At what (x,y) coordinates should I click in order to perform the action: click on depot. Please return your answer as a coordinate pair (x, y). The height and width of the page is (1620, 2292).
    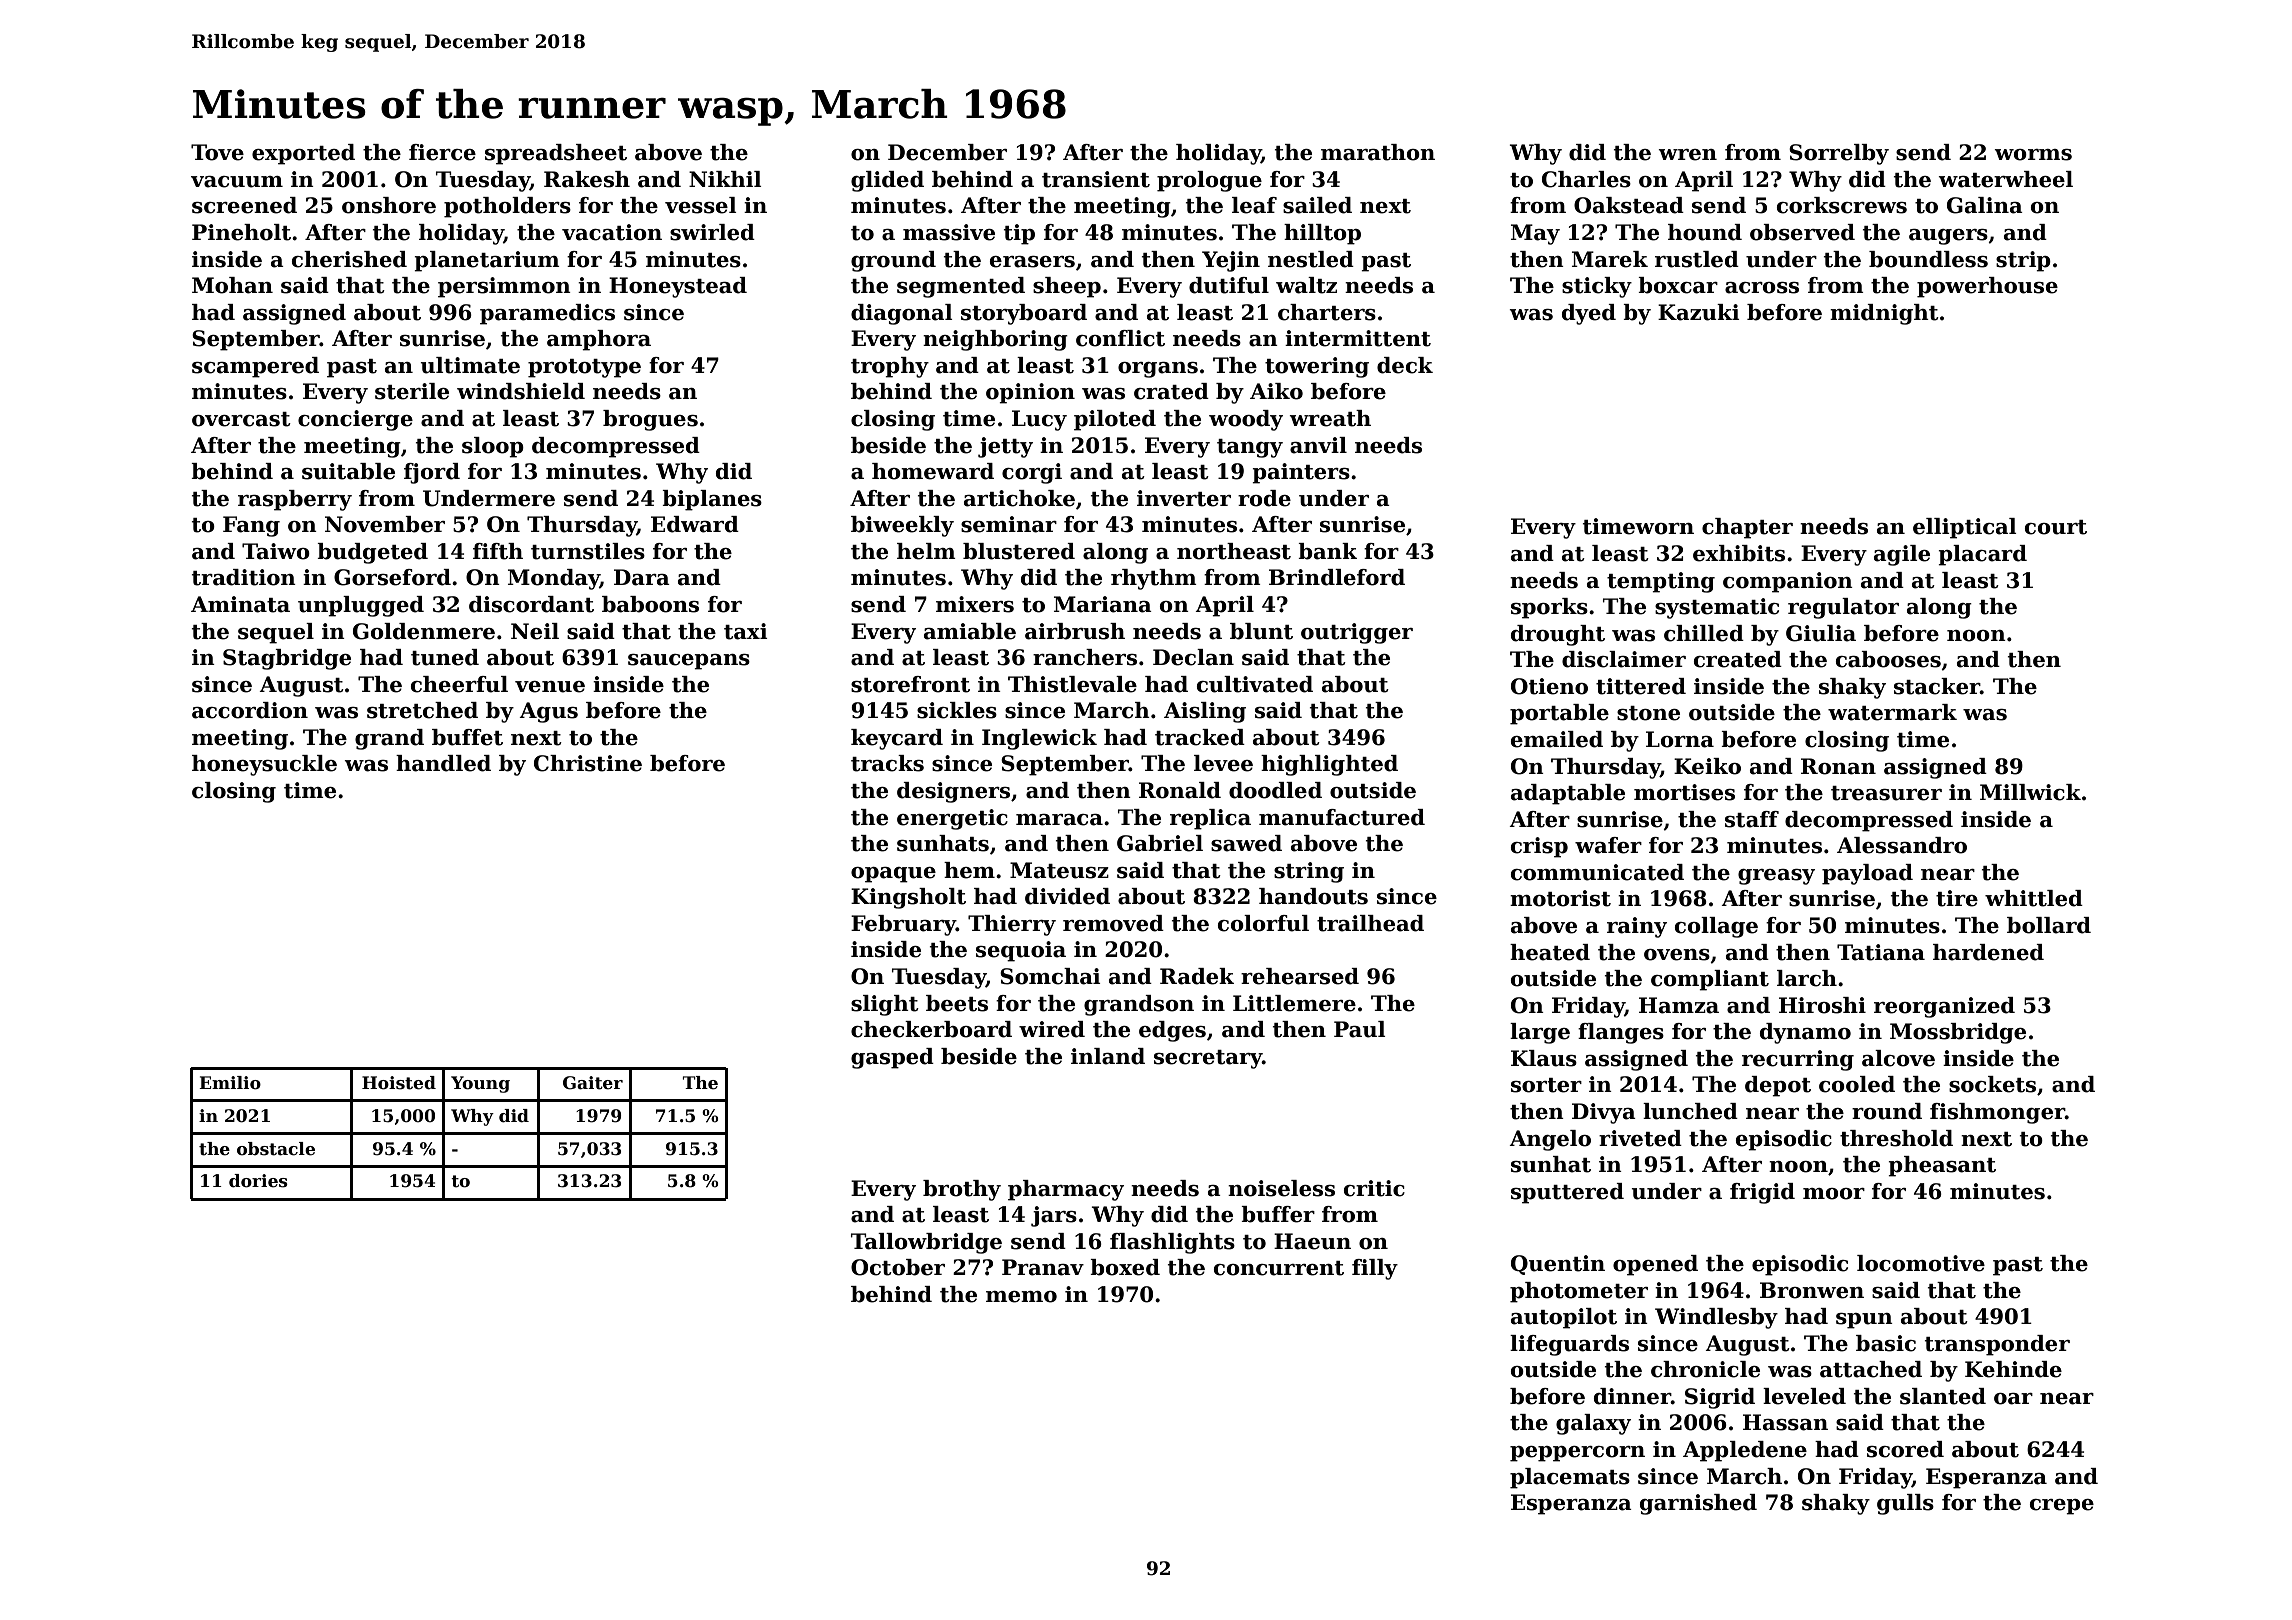
    Looking at the image, I should click on (1778, 1086).
